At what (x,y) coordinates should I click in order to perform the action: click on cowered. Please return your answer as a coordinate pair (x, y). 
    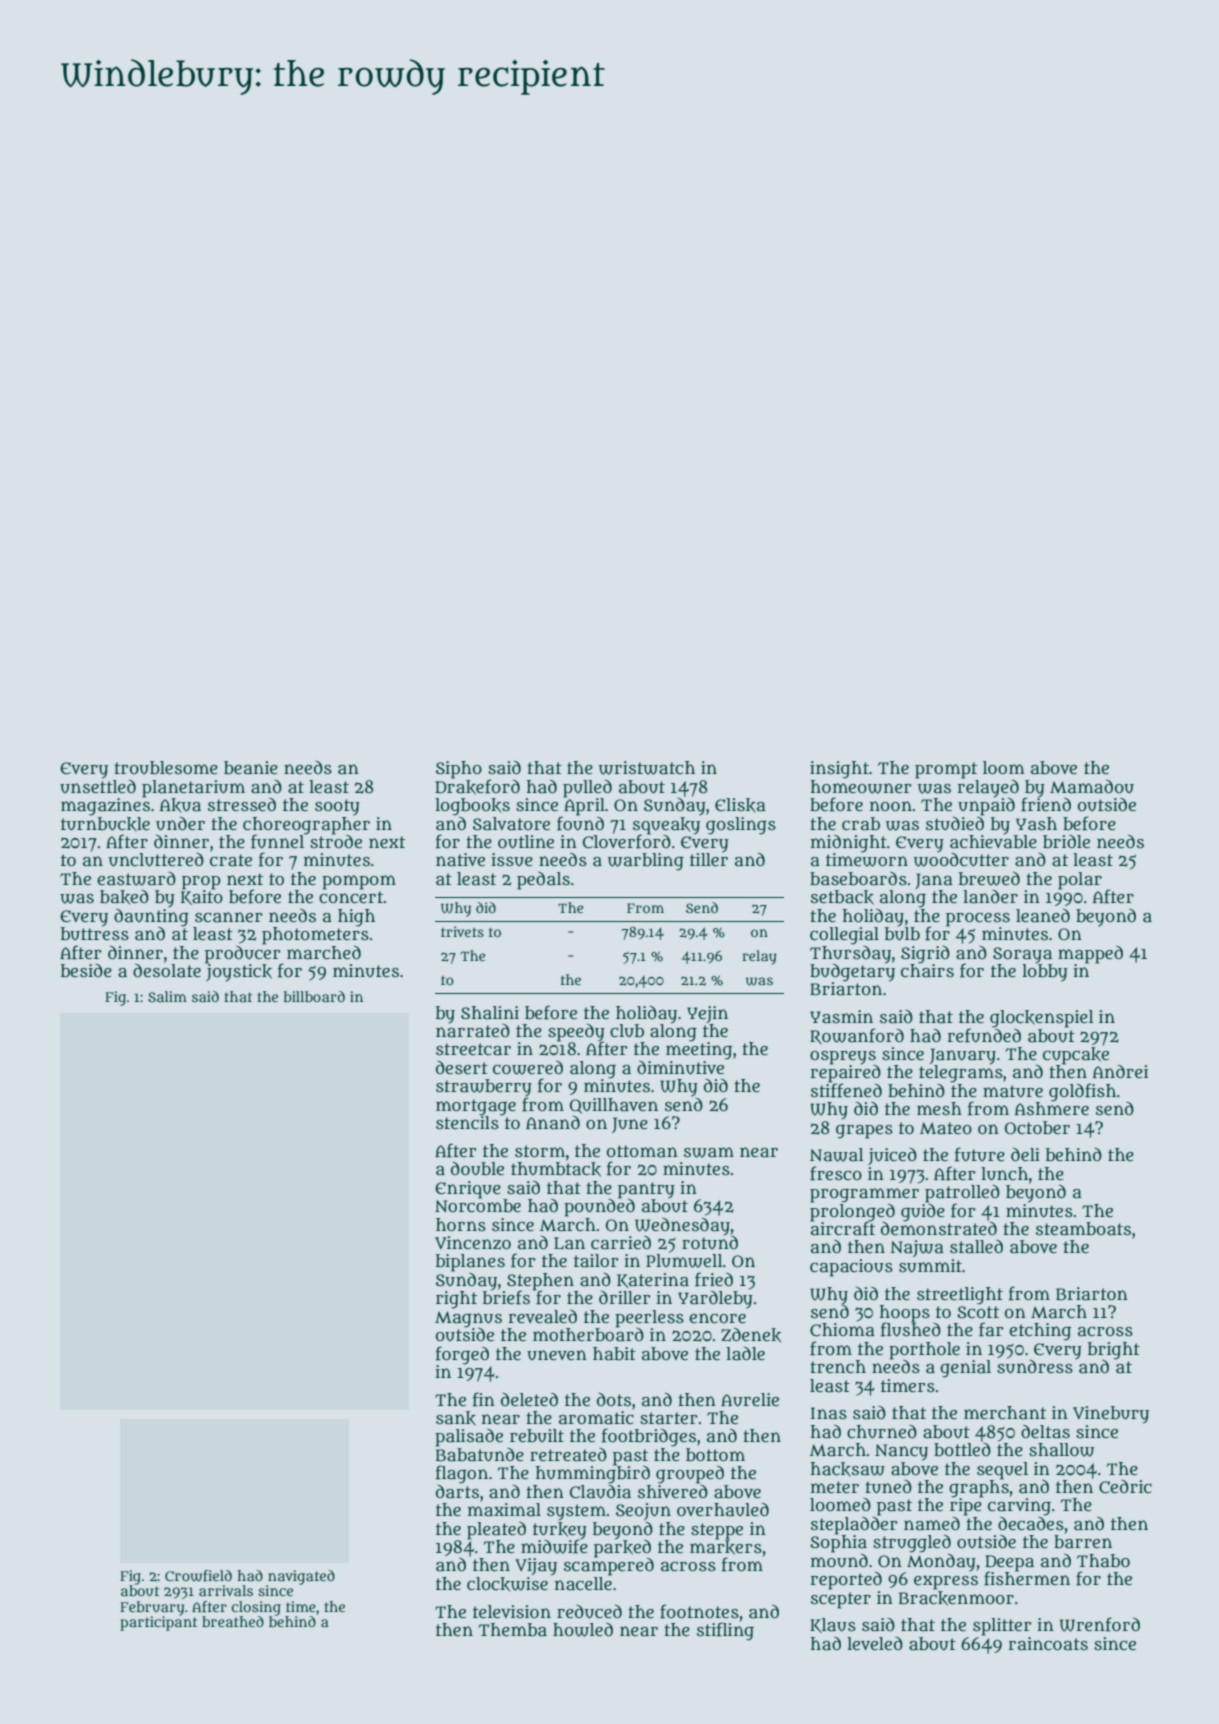
    Looking at the image, I should click on (528, 1068).
